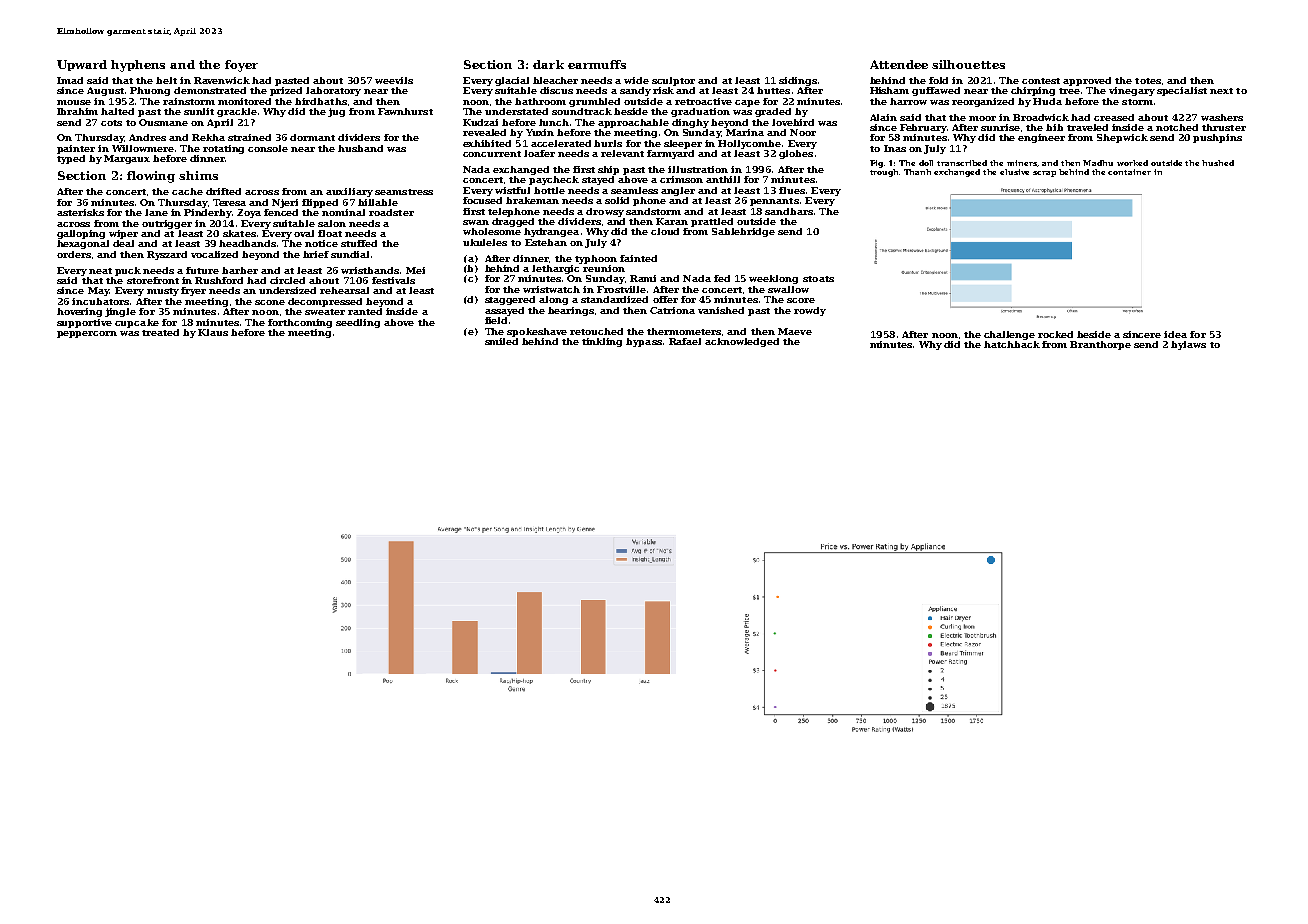 This image has height=924, width=1308. I want to click on tinkling, so click(602, 342).
